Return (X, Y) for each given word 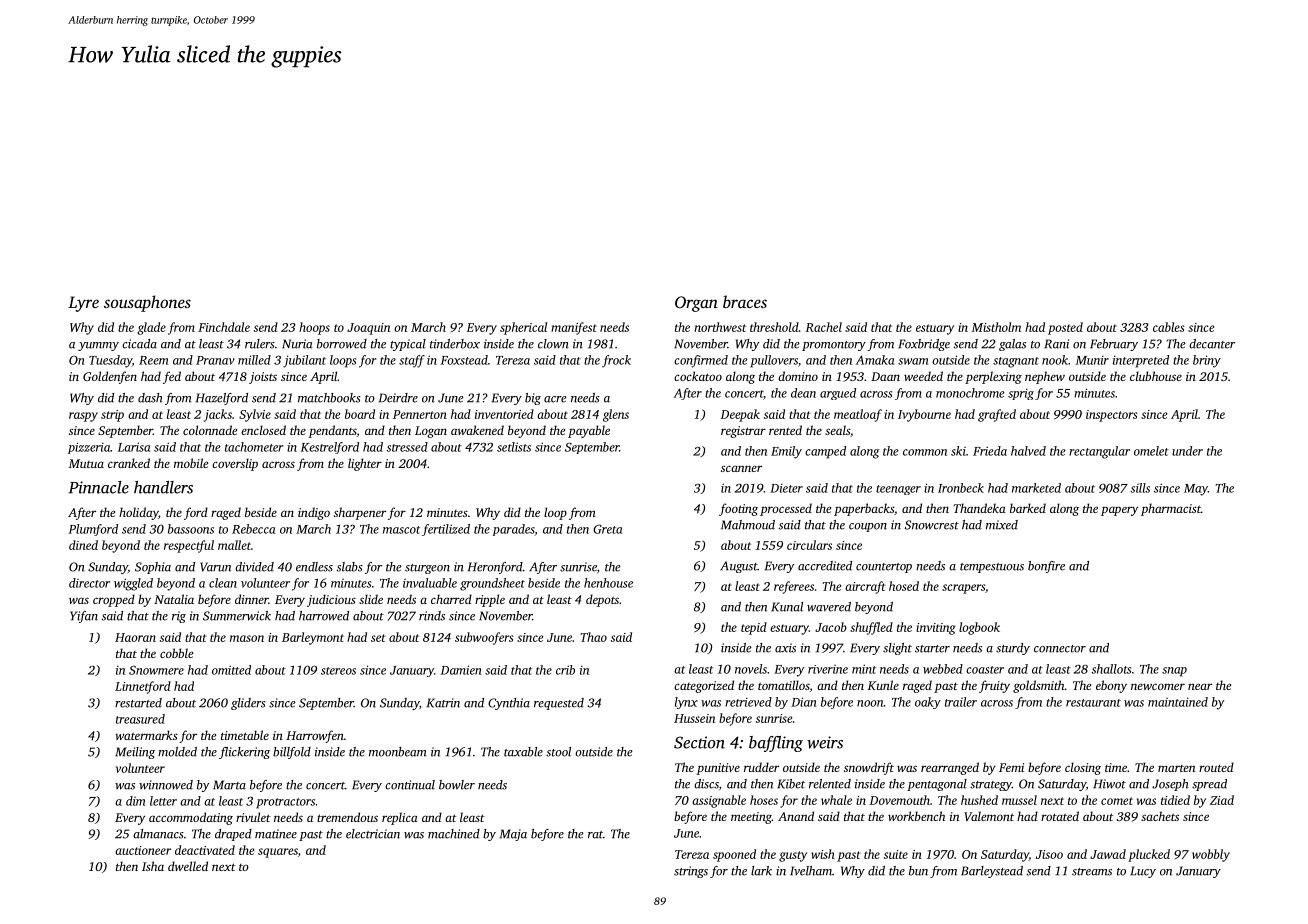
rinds (432, 616)
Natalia (174, 599)
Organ (696, 304)
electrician (373, 834)
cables (1169, 327)
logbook (979, 628)
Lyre (83, 304)
